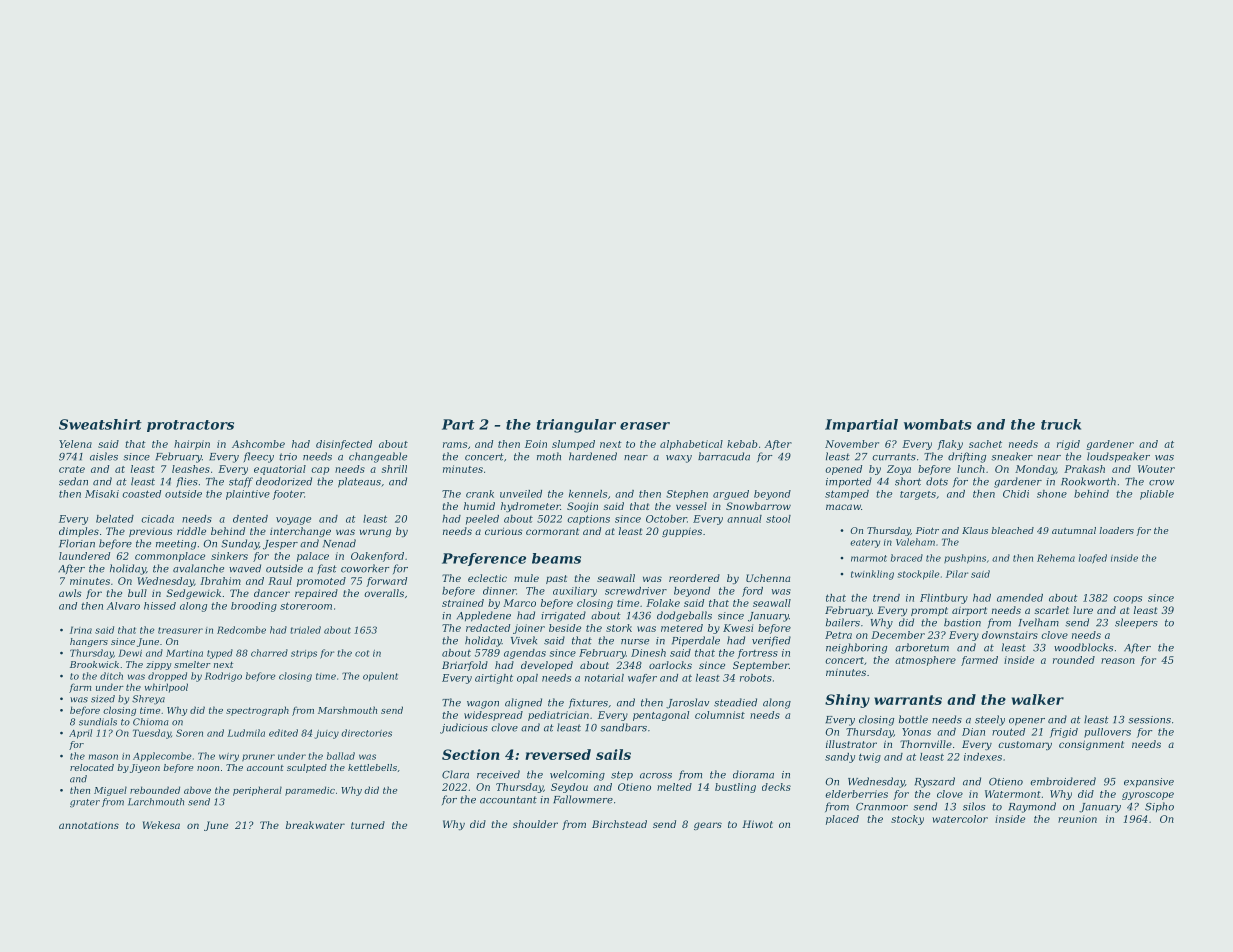  Describe the element at coordinates (938, 424) in the screenshot. I see `wombats` at that location.
